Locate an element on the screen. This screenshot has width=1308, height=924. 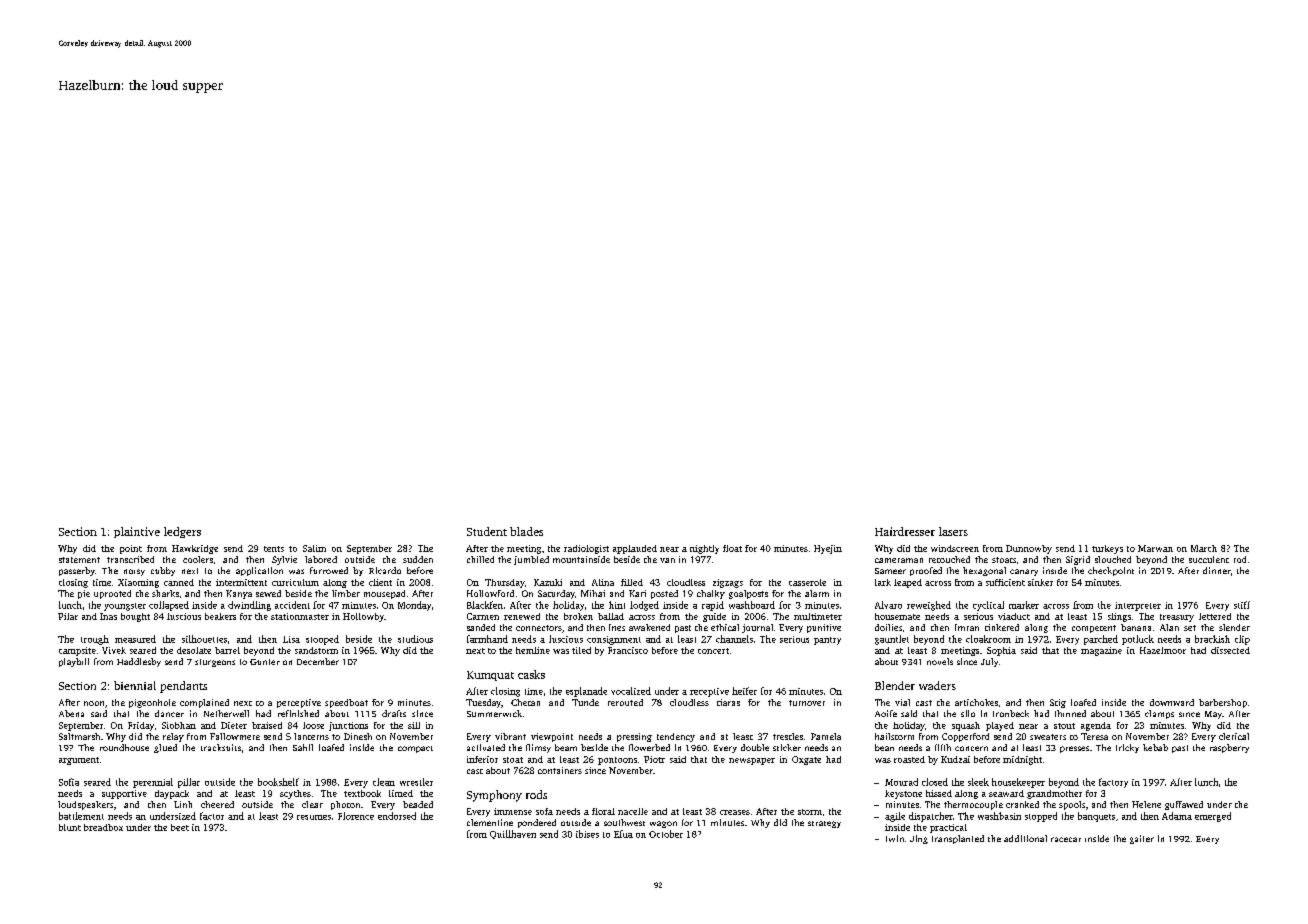
potluck is located at coordinates (1138, 640).
